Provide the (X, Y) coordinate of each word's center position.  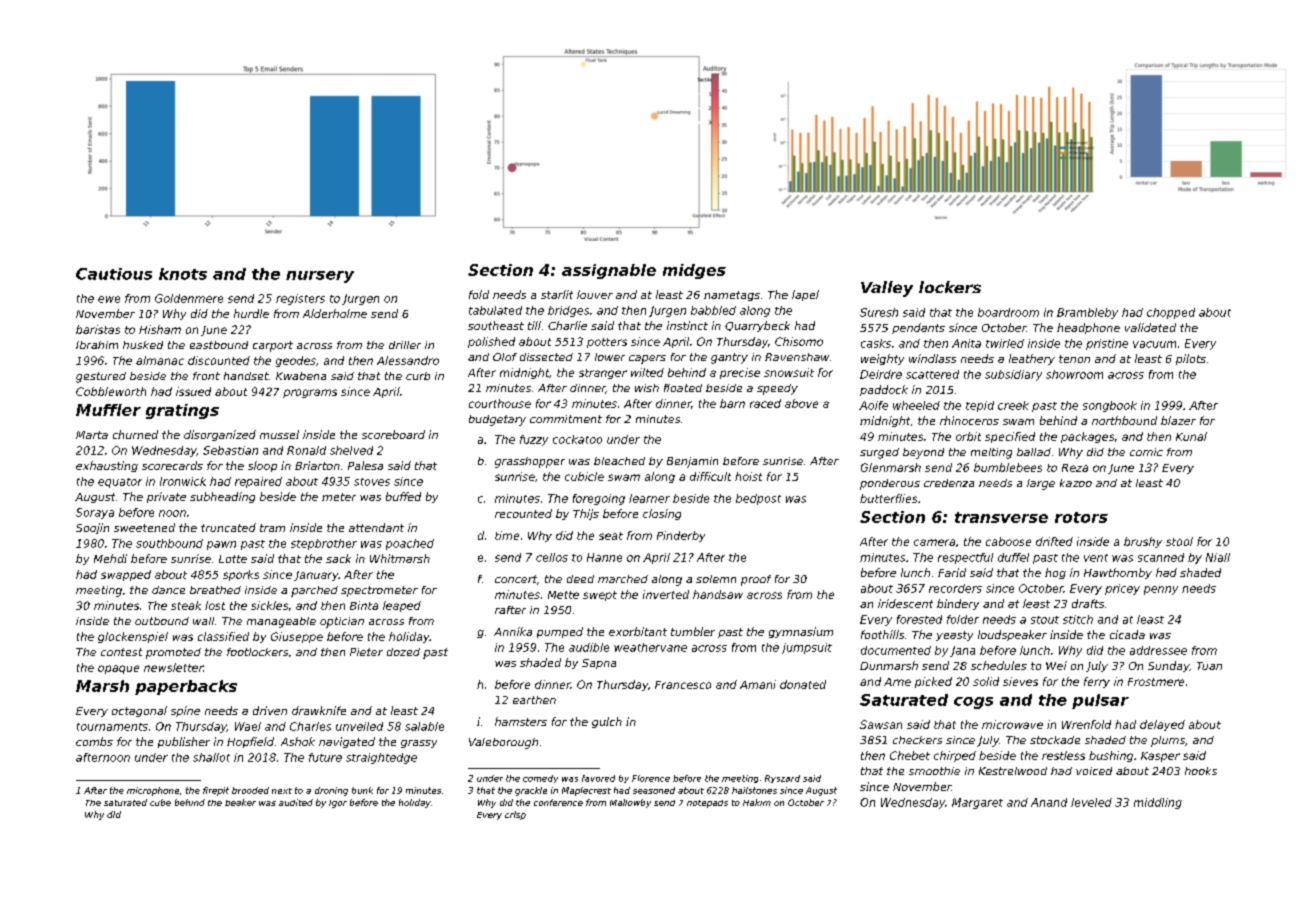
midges (694, 271)
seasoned (654, 790)
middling (1158, 803)
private (166, 497)
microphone (153, 791)
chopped (1171, 313)
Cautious (114, 274)
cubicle (584, 476)
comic (1146, 452)
